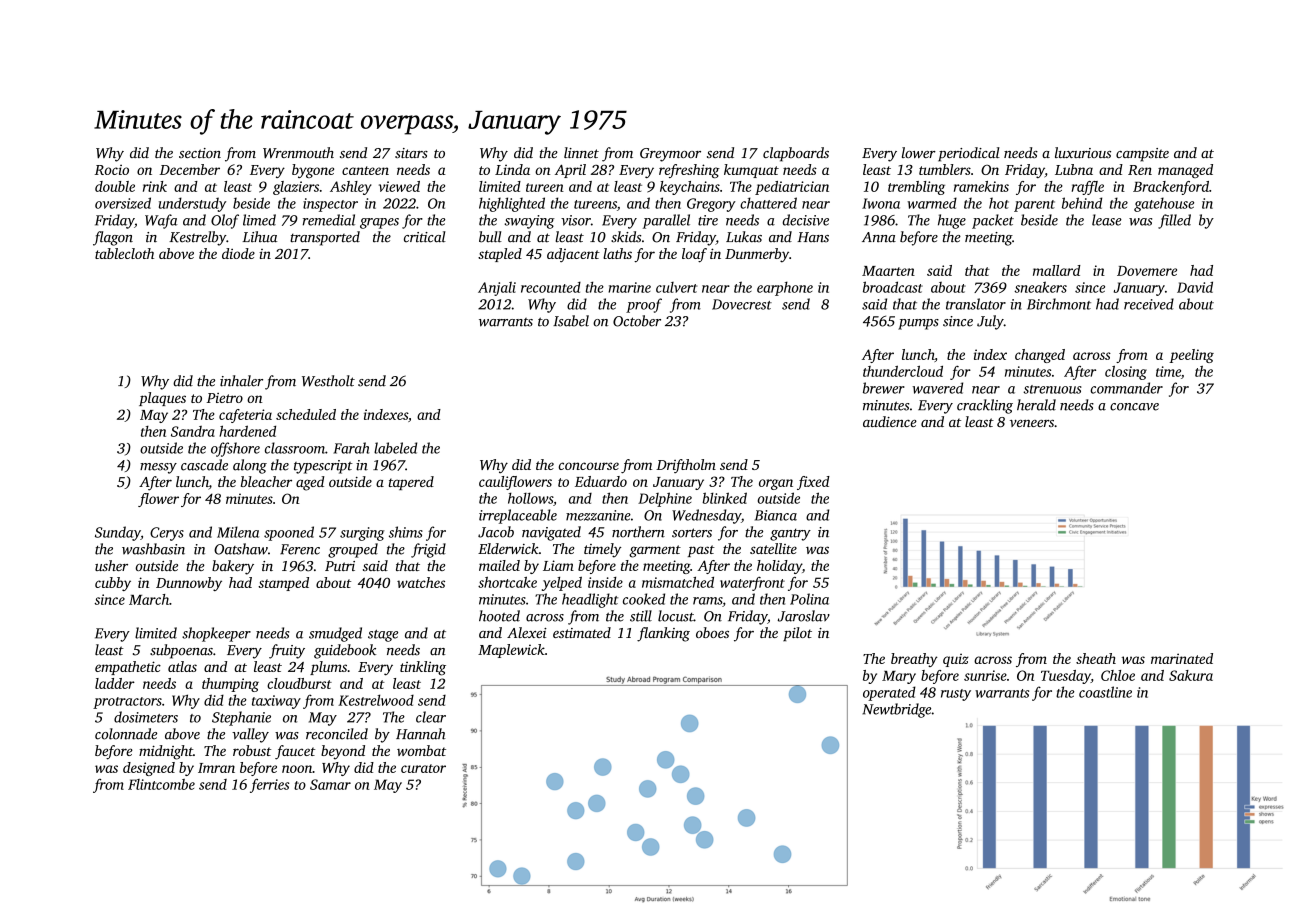 The height and width of the screenshot is (924, 1308). What do you see at coordinates (340, 566) in the screenshot?
I see `Putri` at bounding box center [340, 566].
